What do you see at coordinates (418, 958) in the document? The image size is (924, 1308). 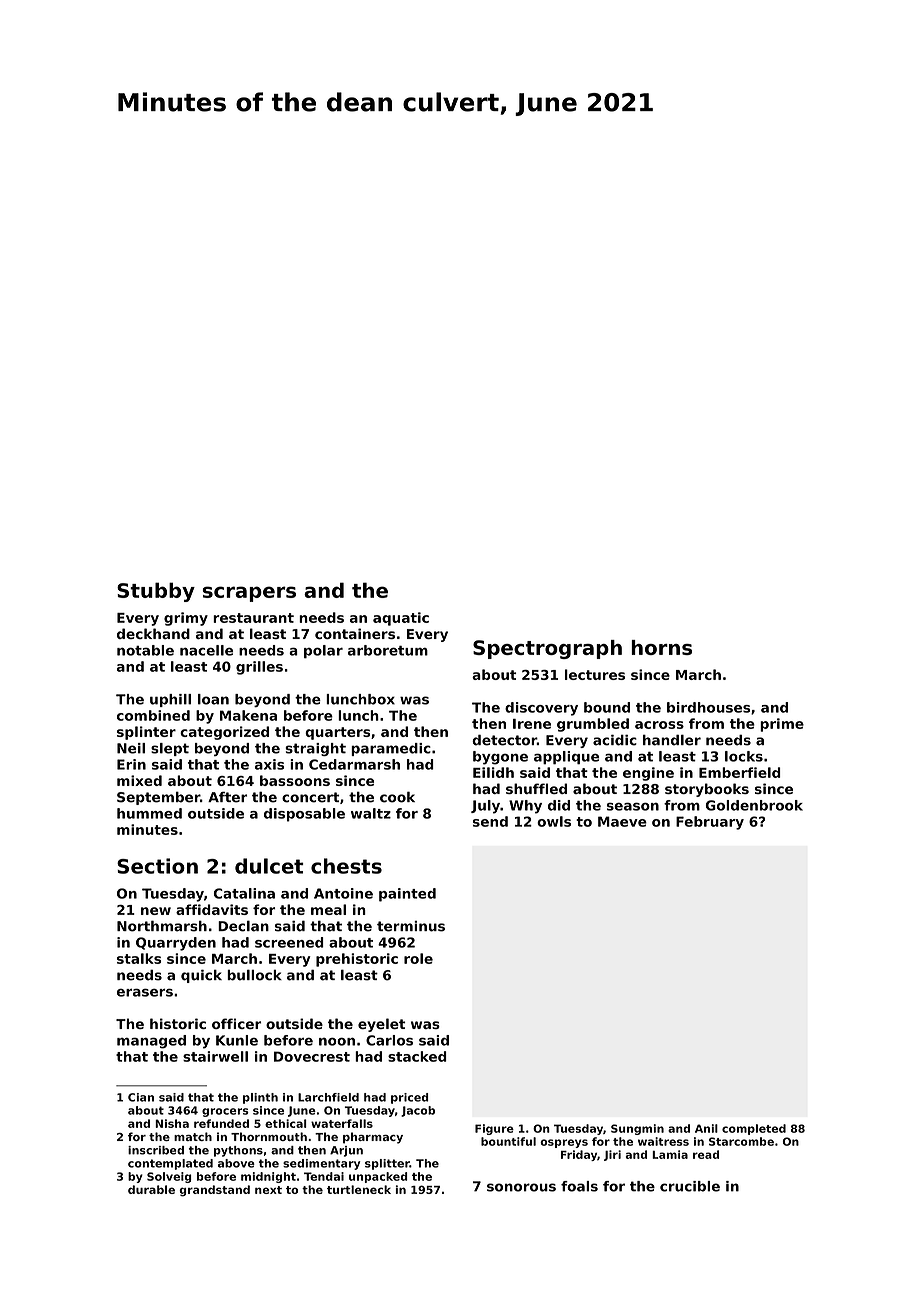 I see `role` at bounding box center [418, 958].
